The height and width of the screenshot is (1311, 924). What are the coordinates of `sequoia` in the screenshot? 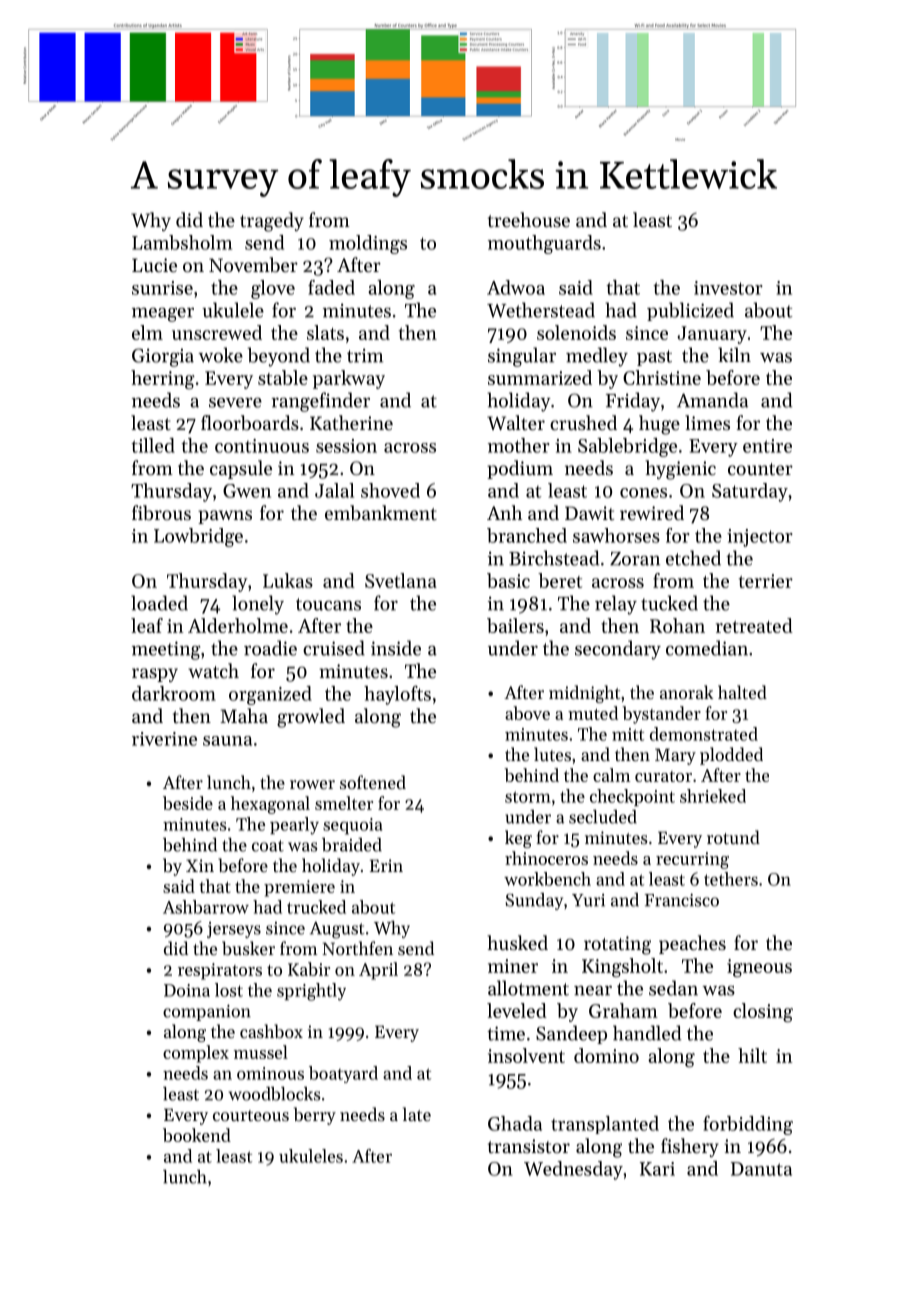 It's located at (352, 826).
